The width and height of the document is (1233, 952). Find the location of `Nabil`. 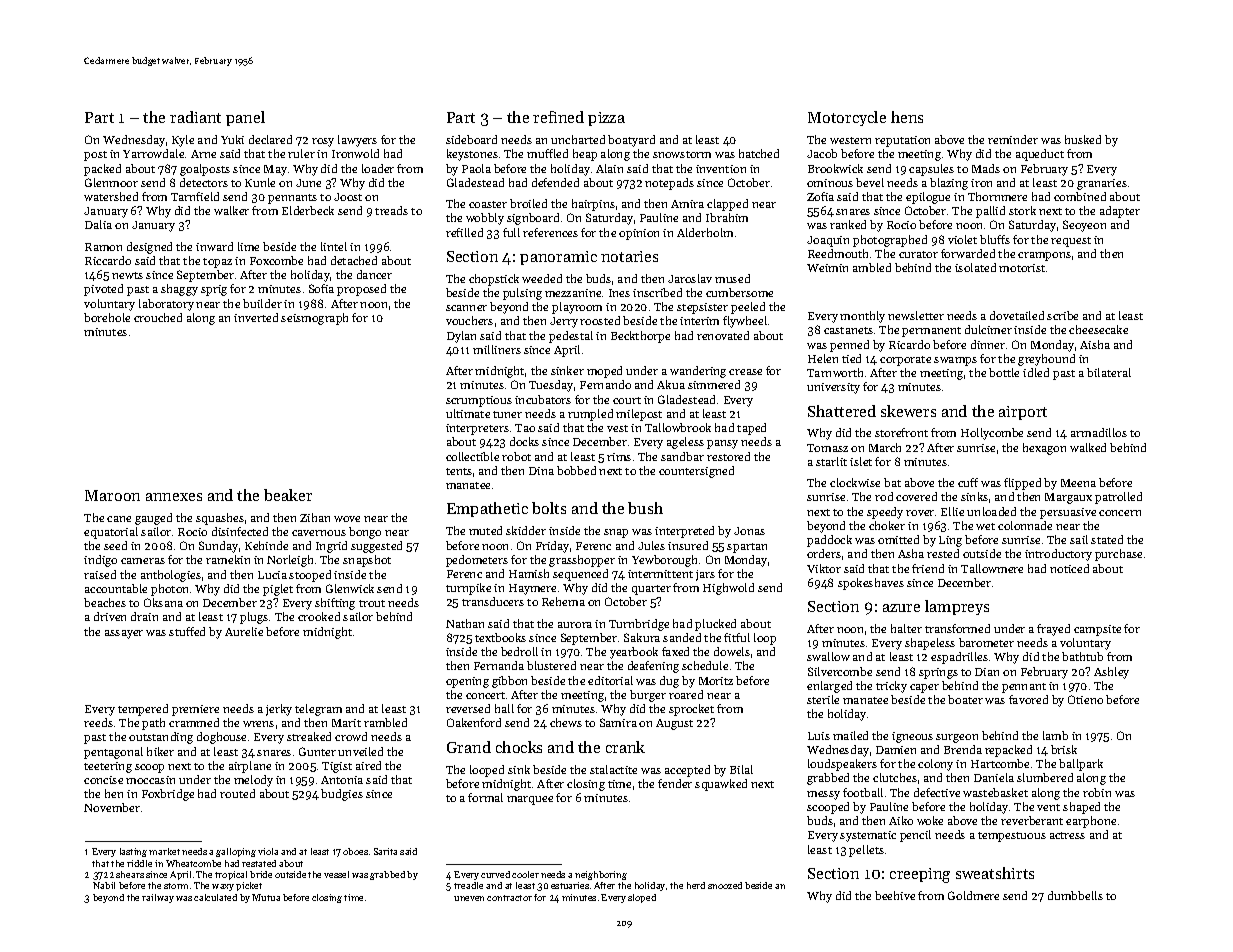

Nabil is located at coordinates (104, 885).
